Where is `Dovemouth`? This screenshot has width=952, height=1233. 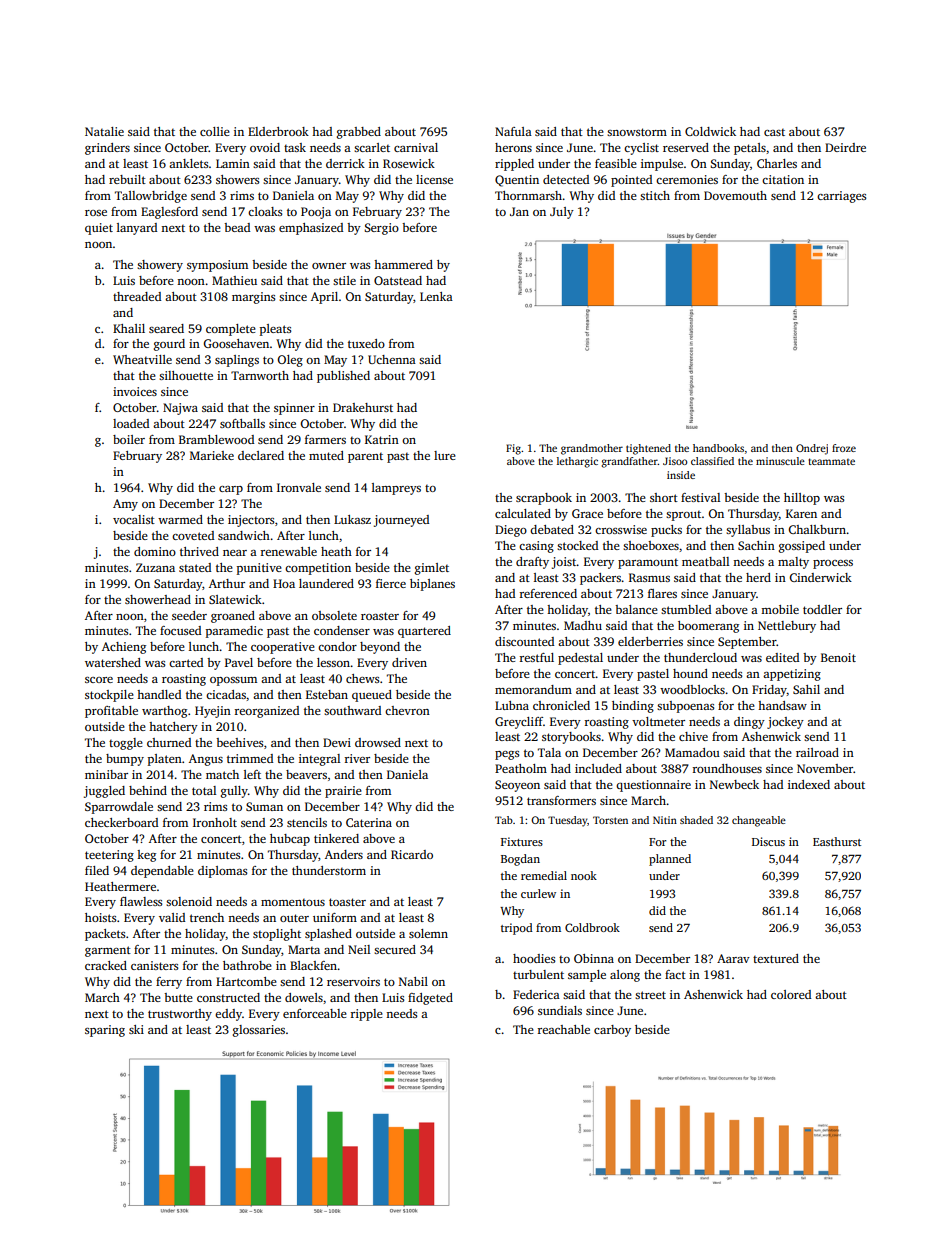 Dovemouth is located at coordinates (735, 195).
